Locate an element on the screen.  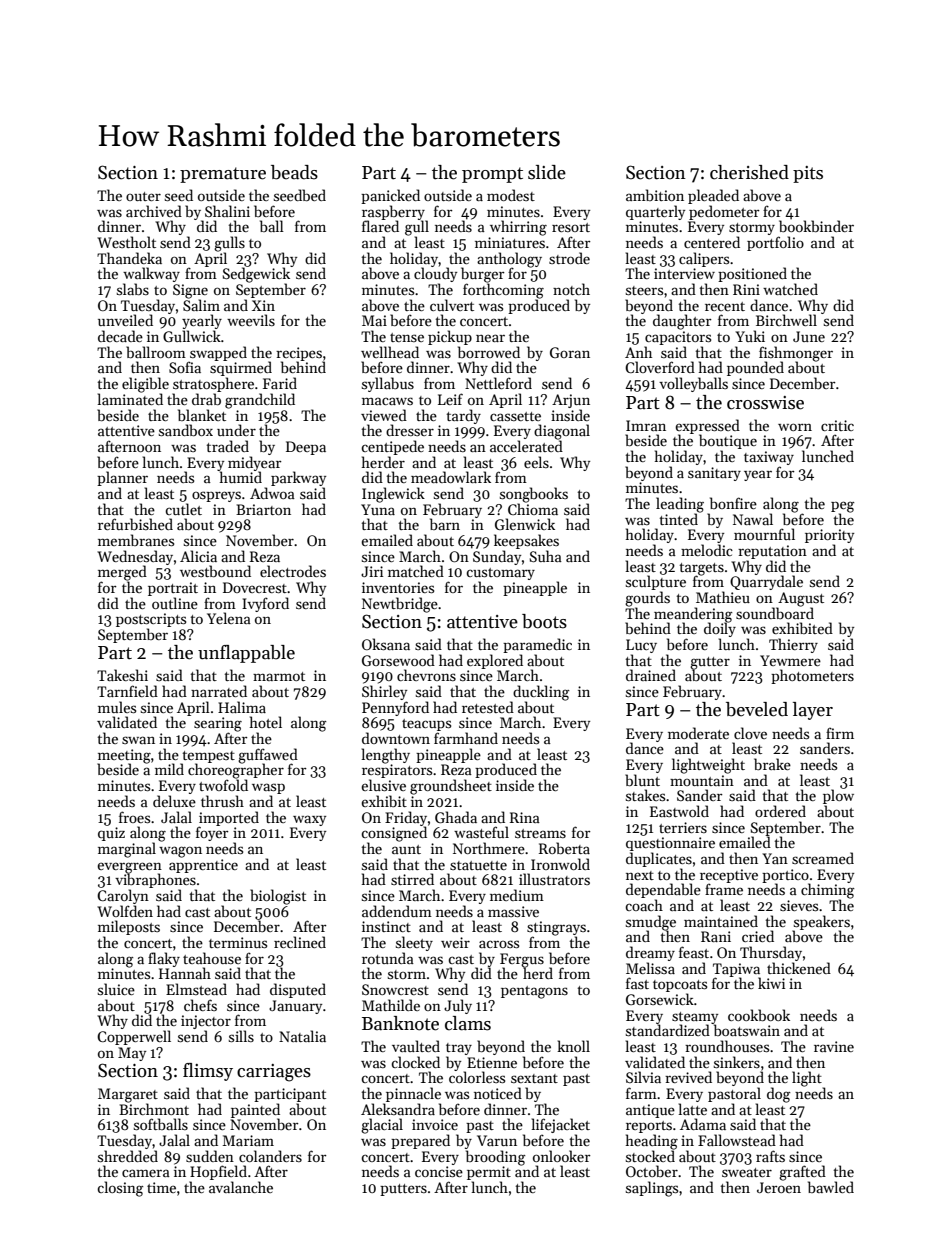
premature is located at coordinates (223, 175).
